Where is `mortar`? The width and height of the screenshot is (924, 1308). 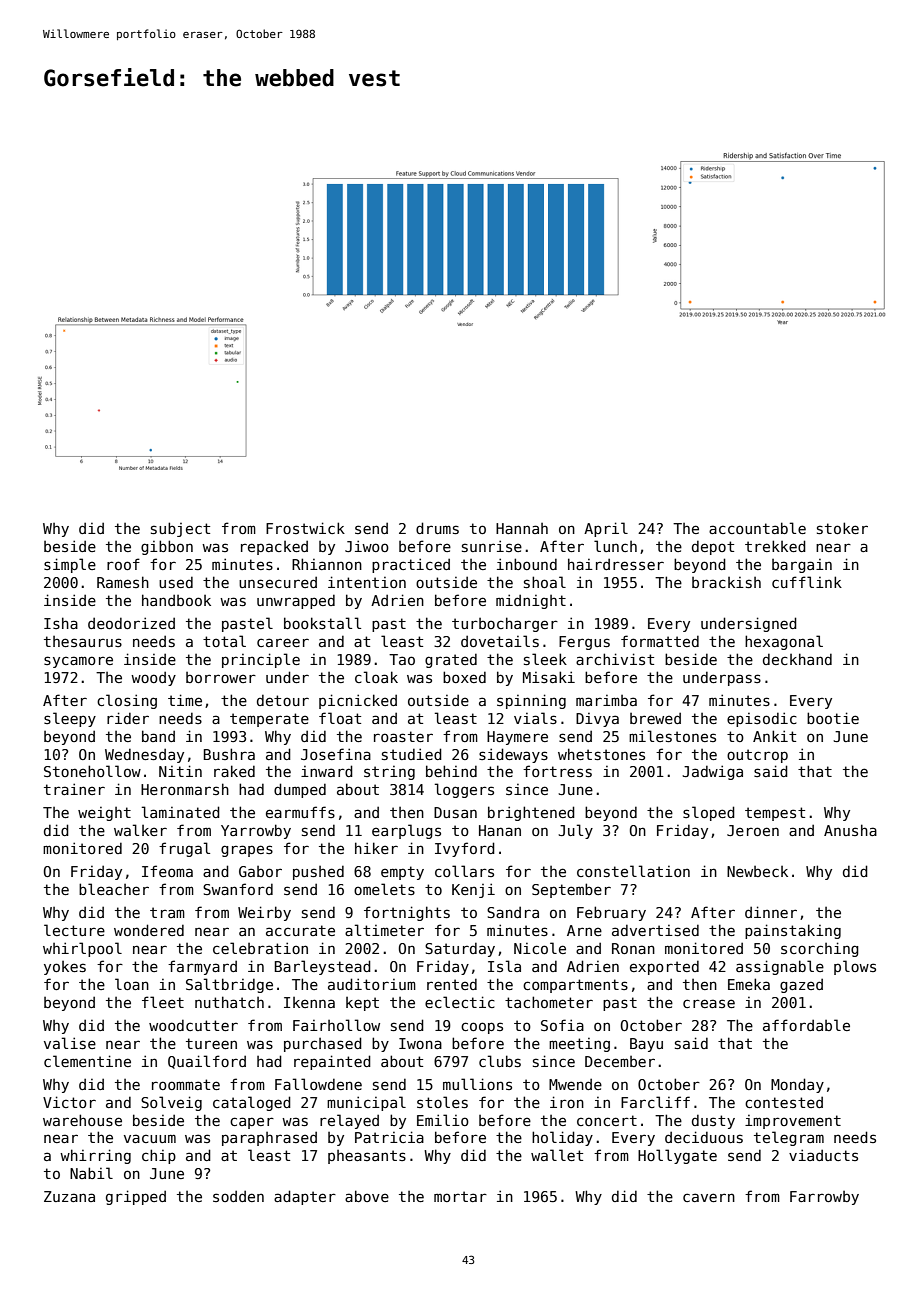 mortar is located at coordinates (460, 1196).
